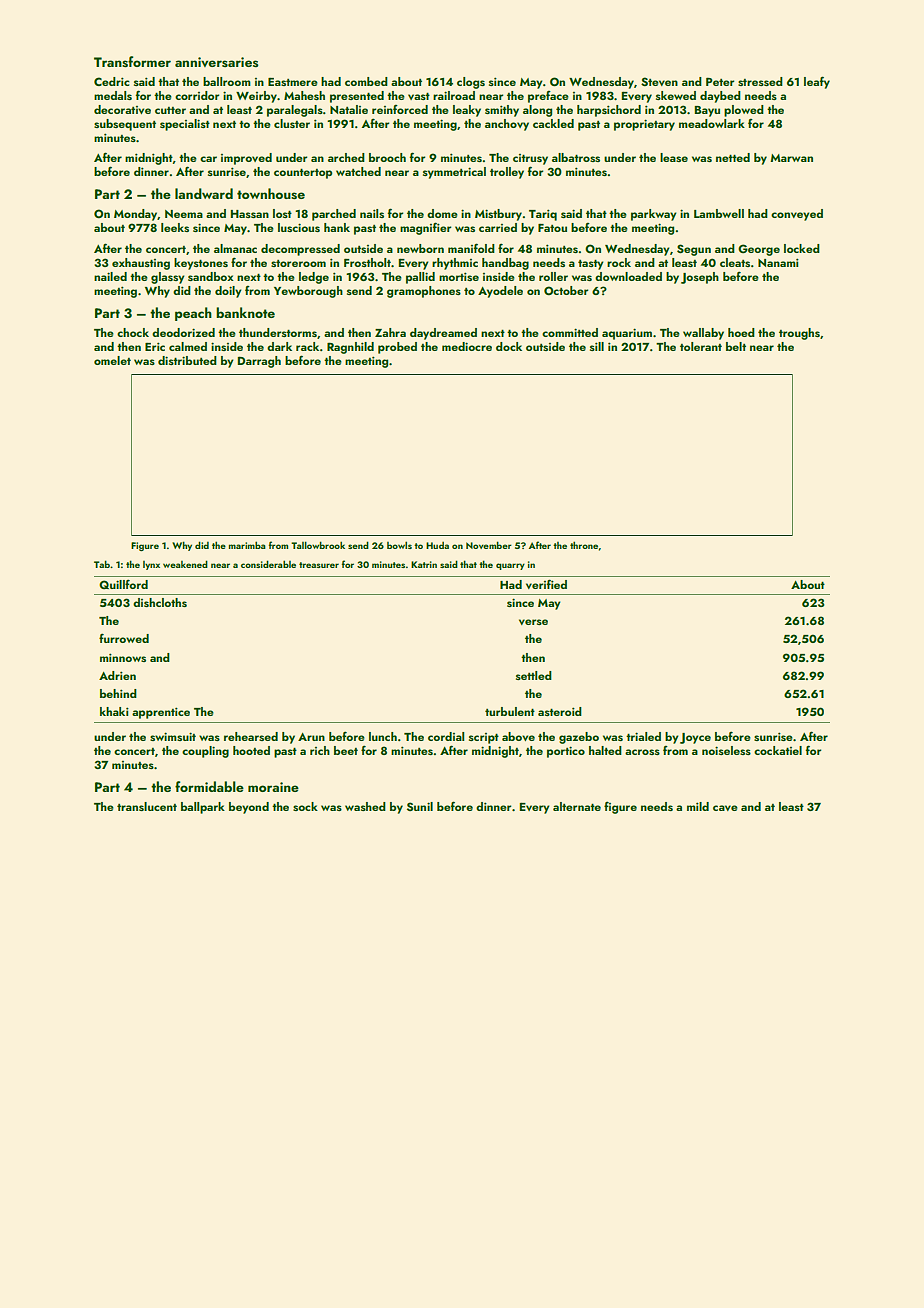 This screenshot has height=1308, width=924. I want to click on verse, so click(533, 622).
